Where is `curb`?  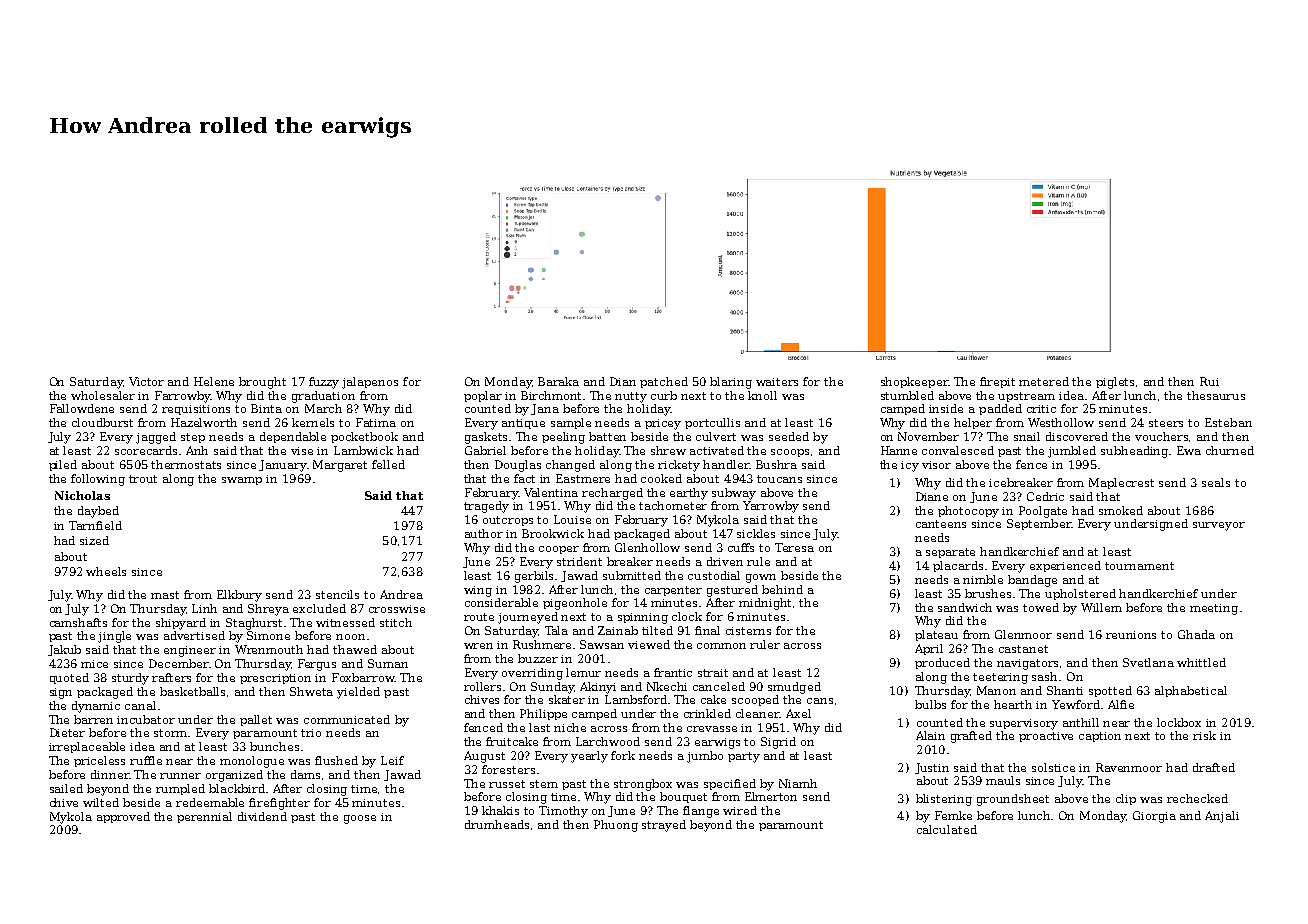
curb is located at coordinates (664, 395).
